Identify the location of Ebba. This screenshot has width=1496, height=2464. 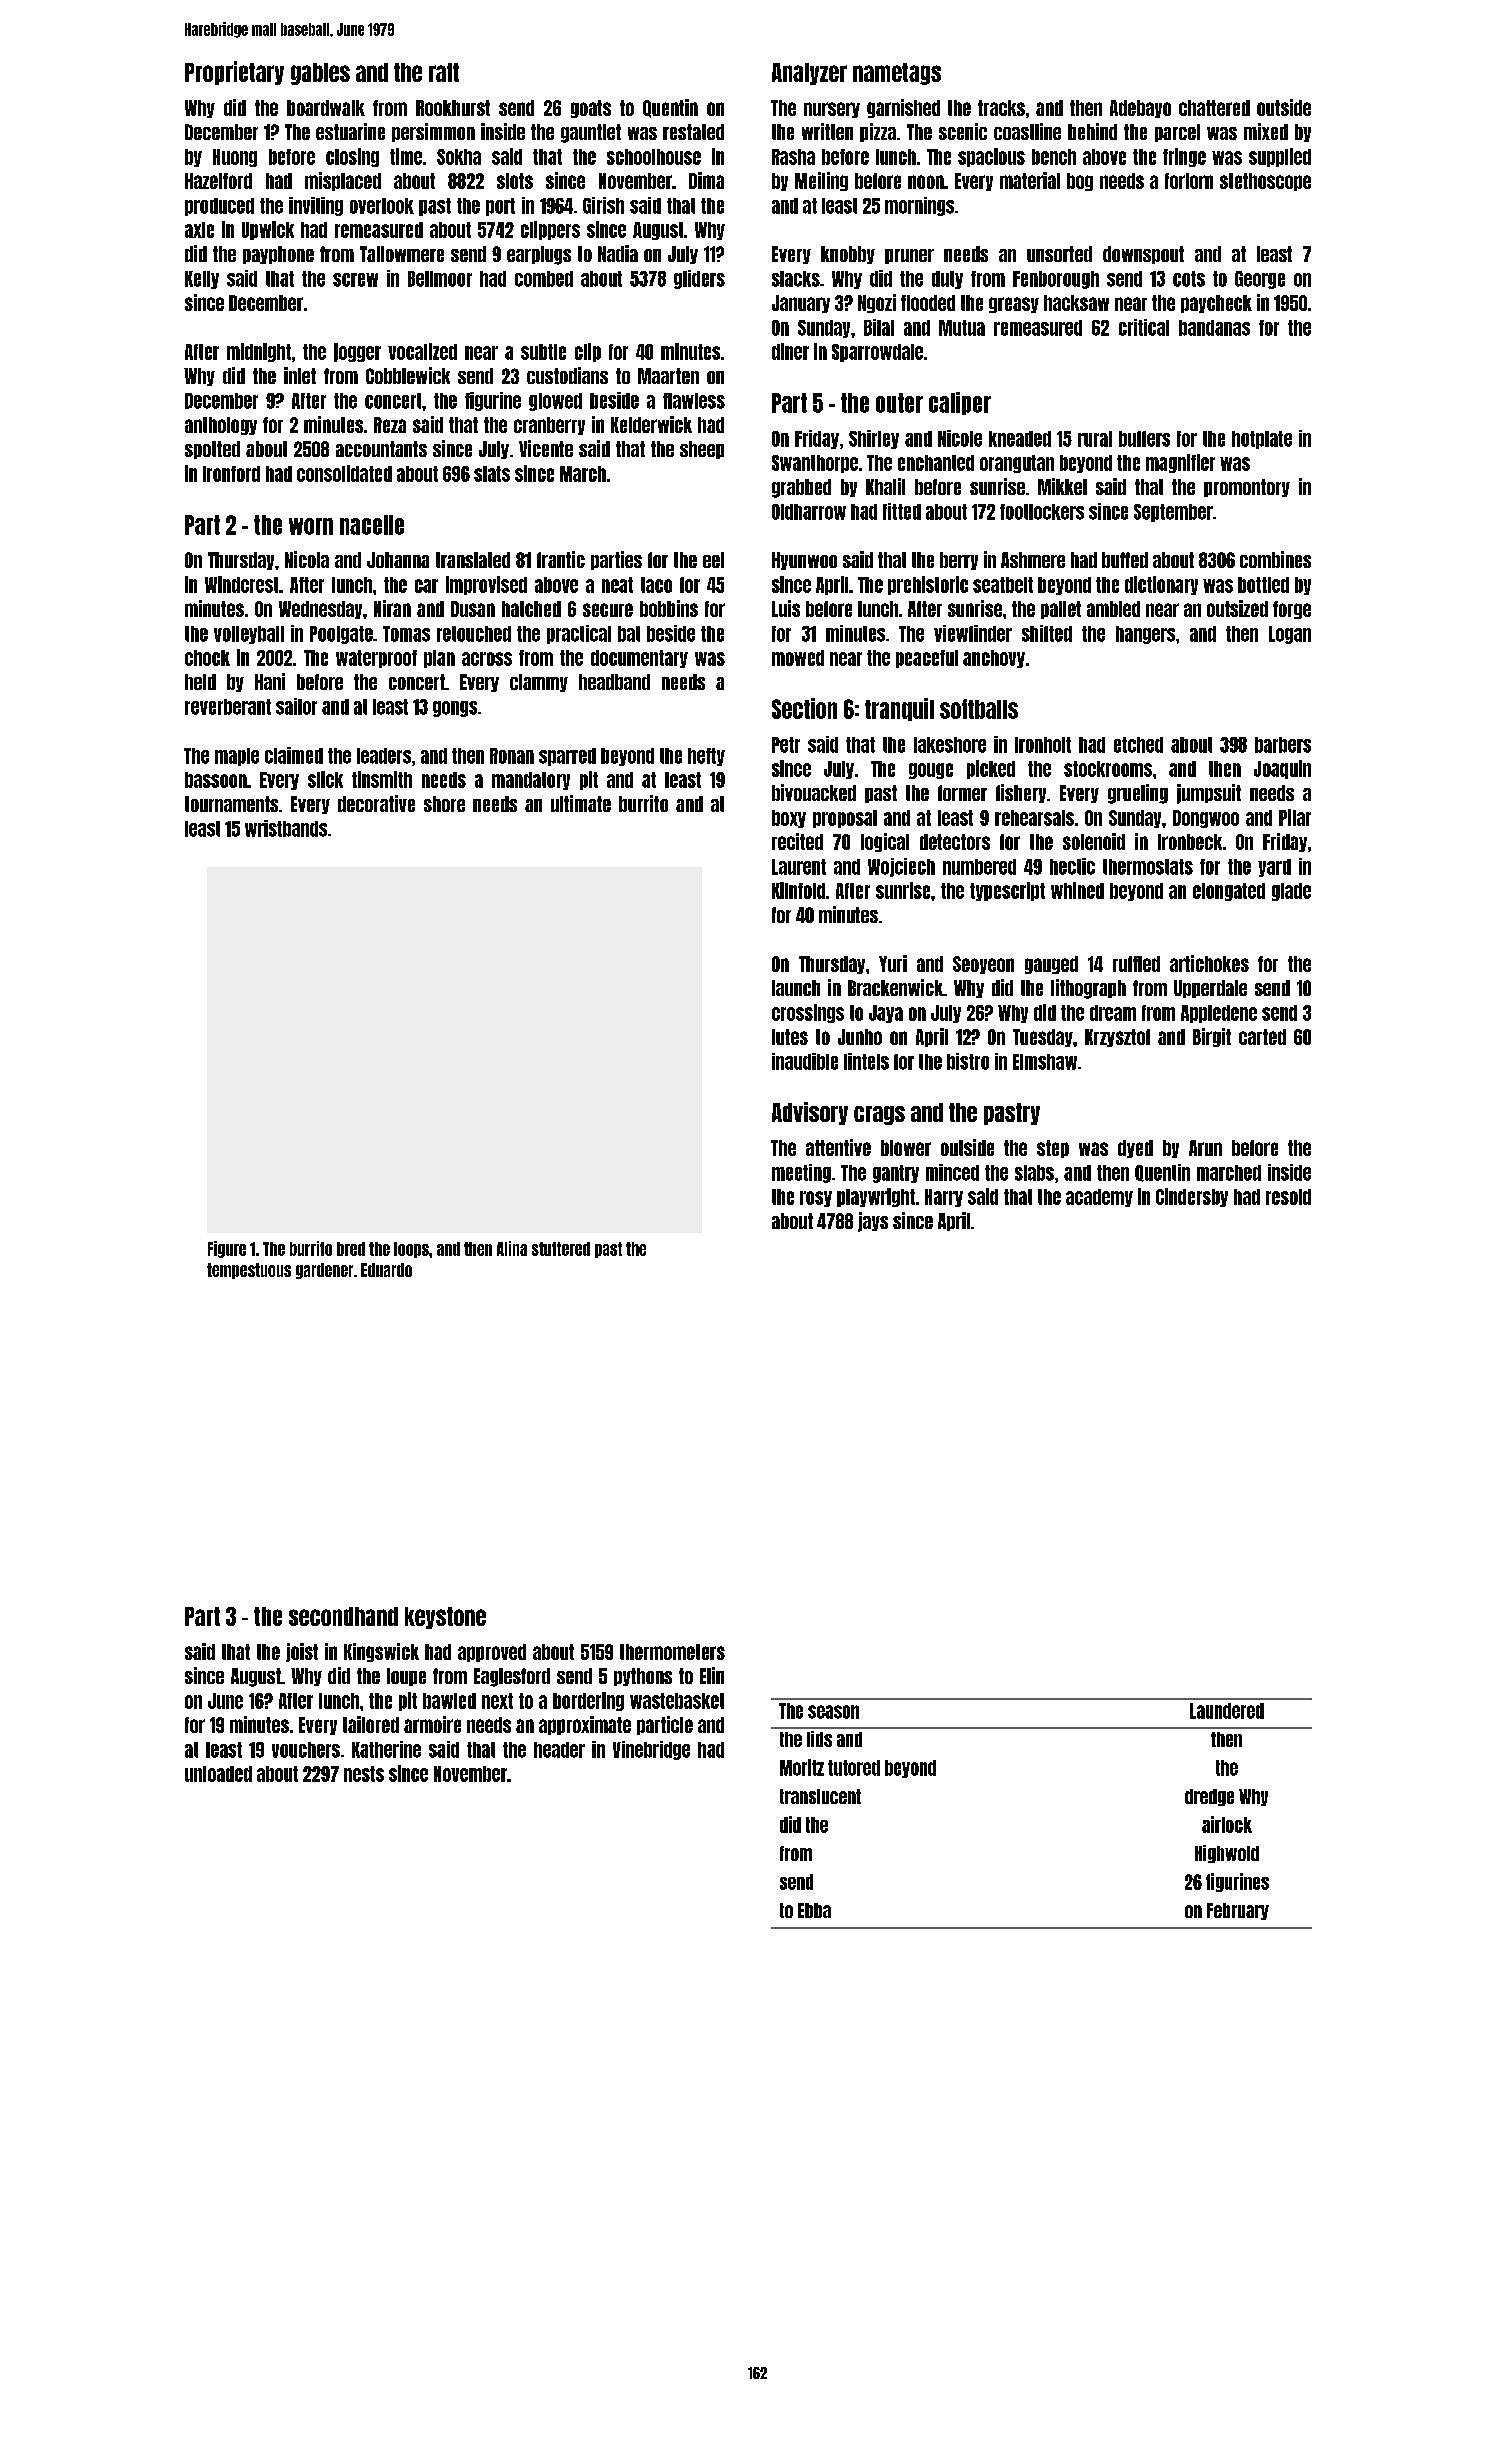
(814, 1910).
